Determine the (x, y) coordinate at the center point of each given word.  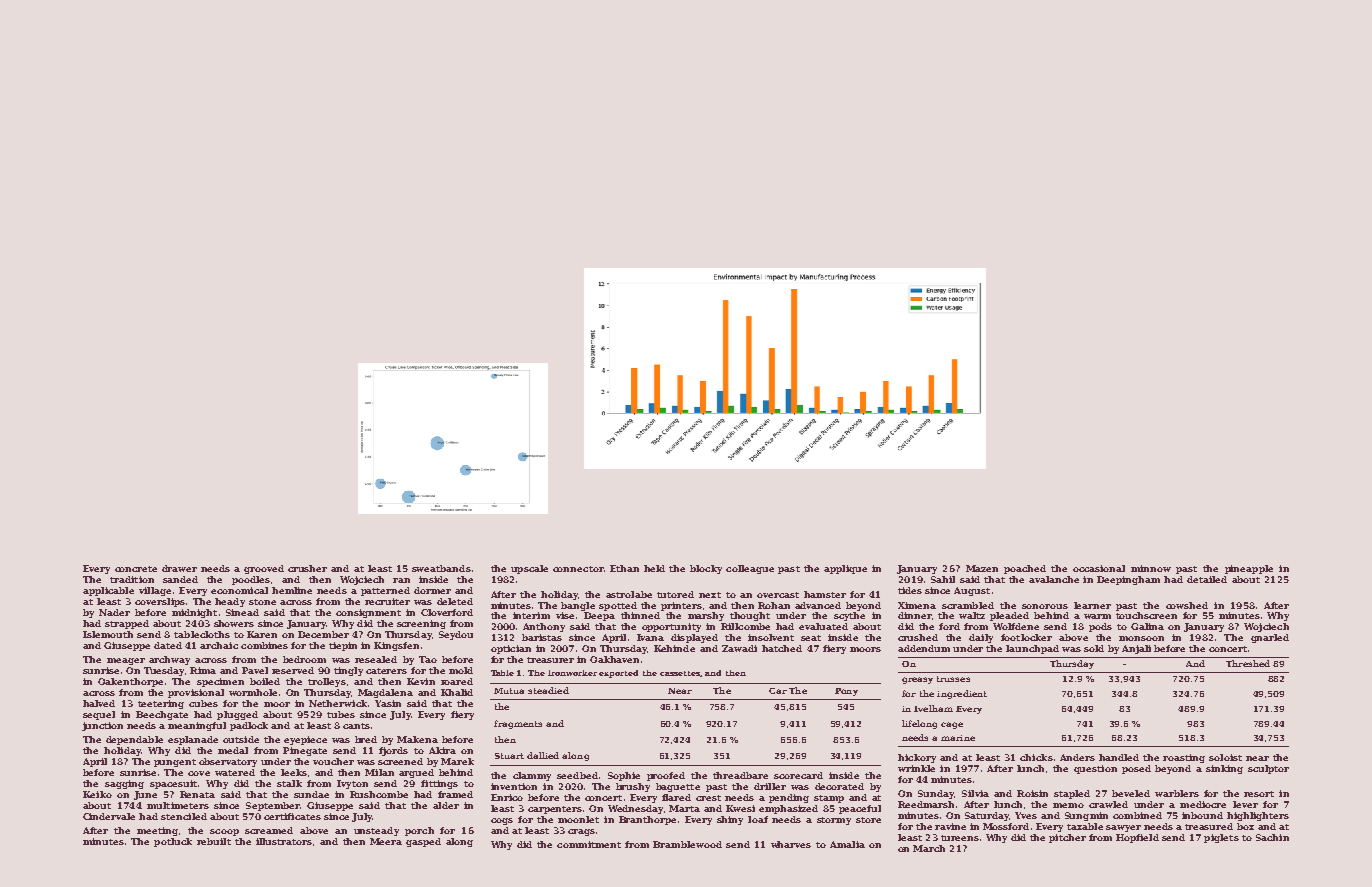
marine (958, 738)
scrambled (968, 605)
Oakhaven (614, 659)
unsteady (376, 831)
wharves (791, 844)
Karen (262, 634)
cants (356, 726)
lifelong (919, 724)
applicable (108, 591)
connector (578, 569)
